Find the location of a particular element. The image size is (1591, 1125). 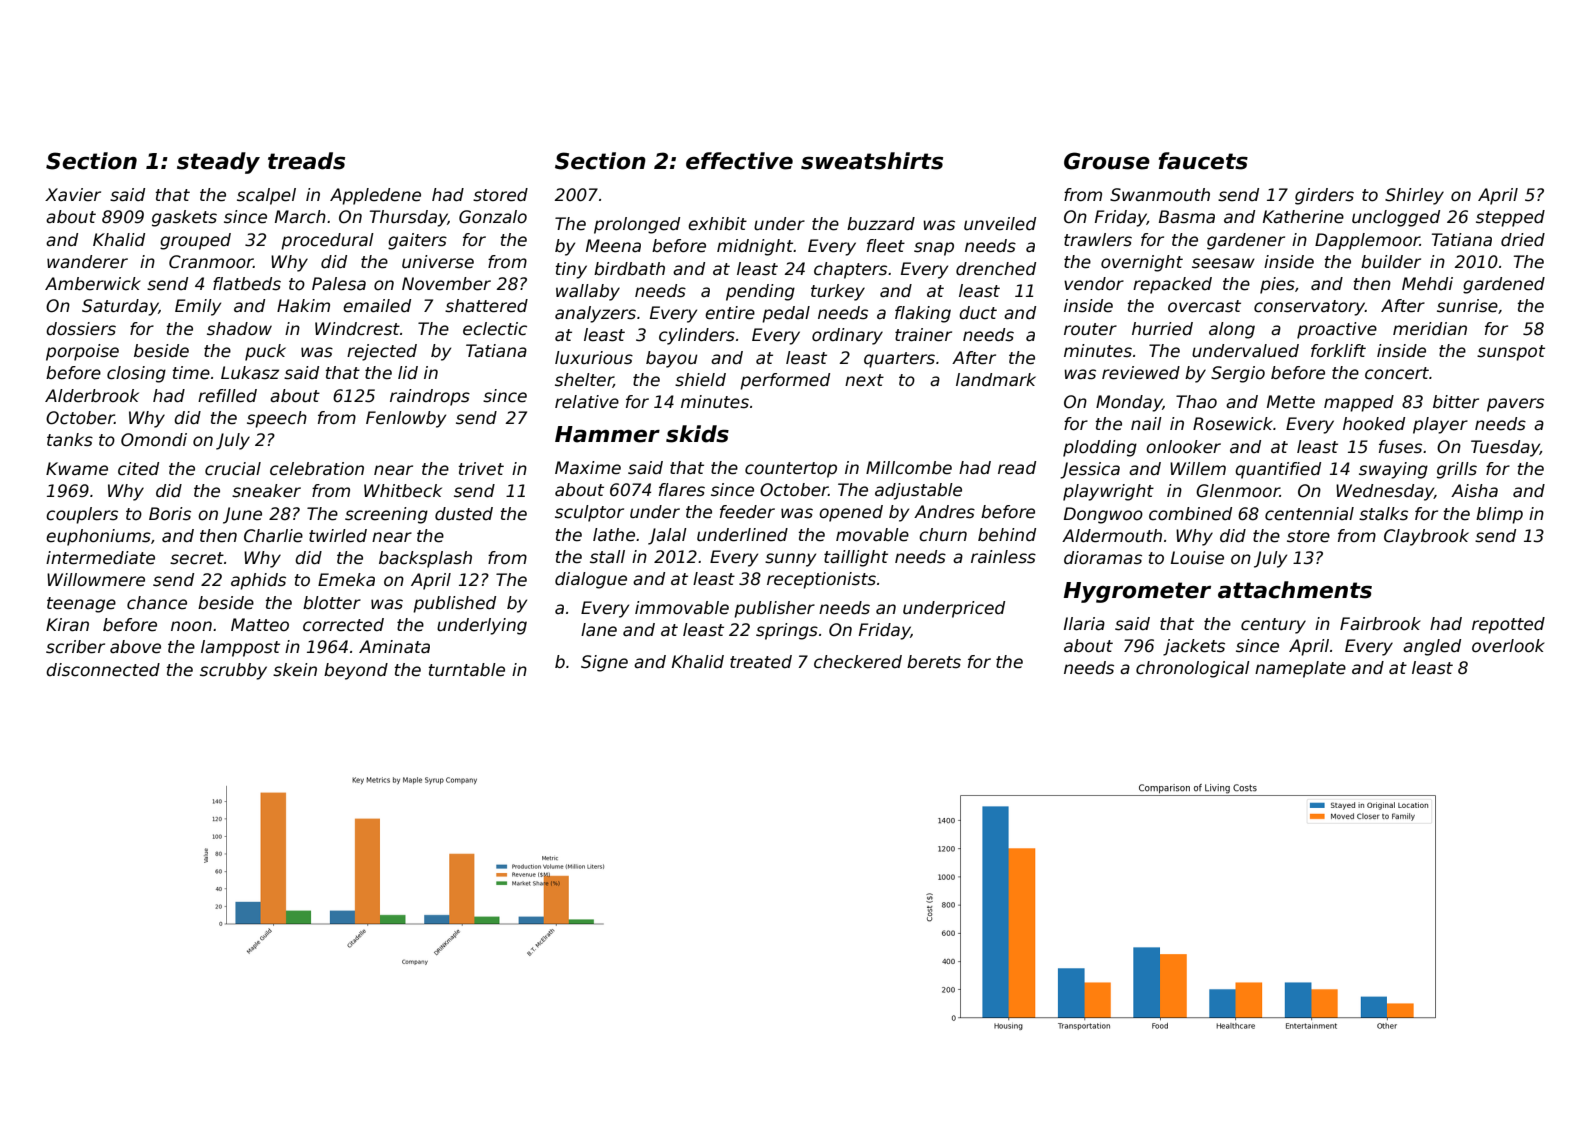

disconnected is located at coordinates (103, 670).
